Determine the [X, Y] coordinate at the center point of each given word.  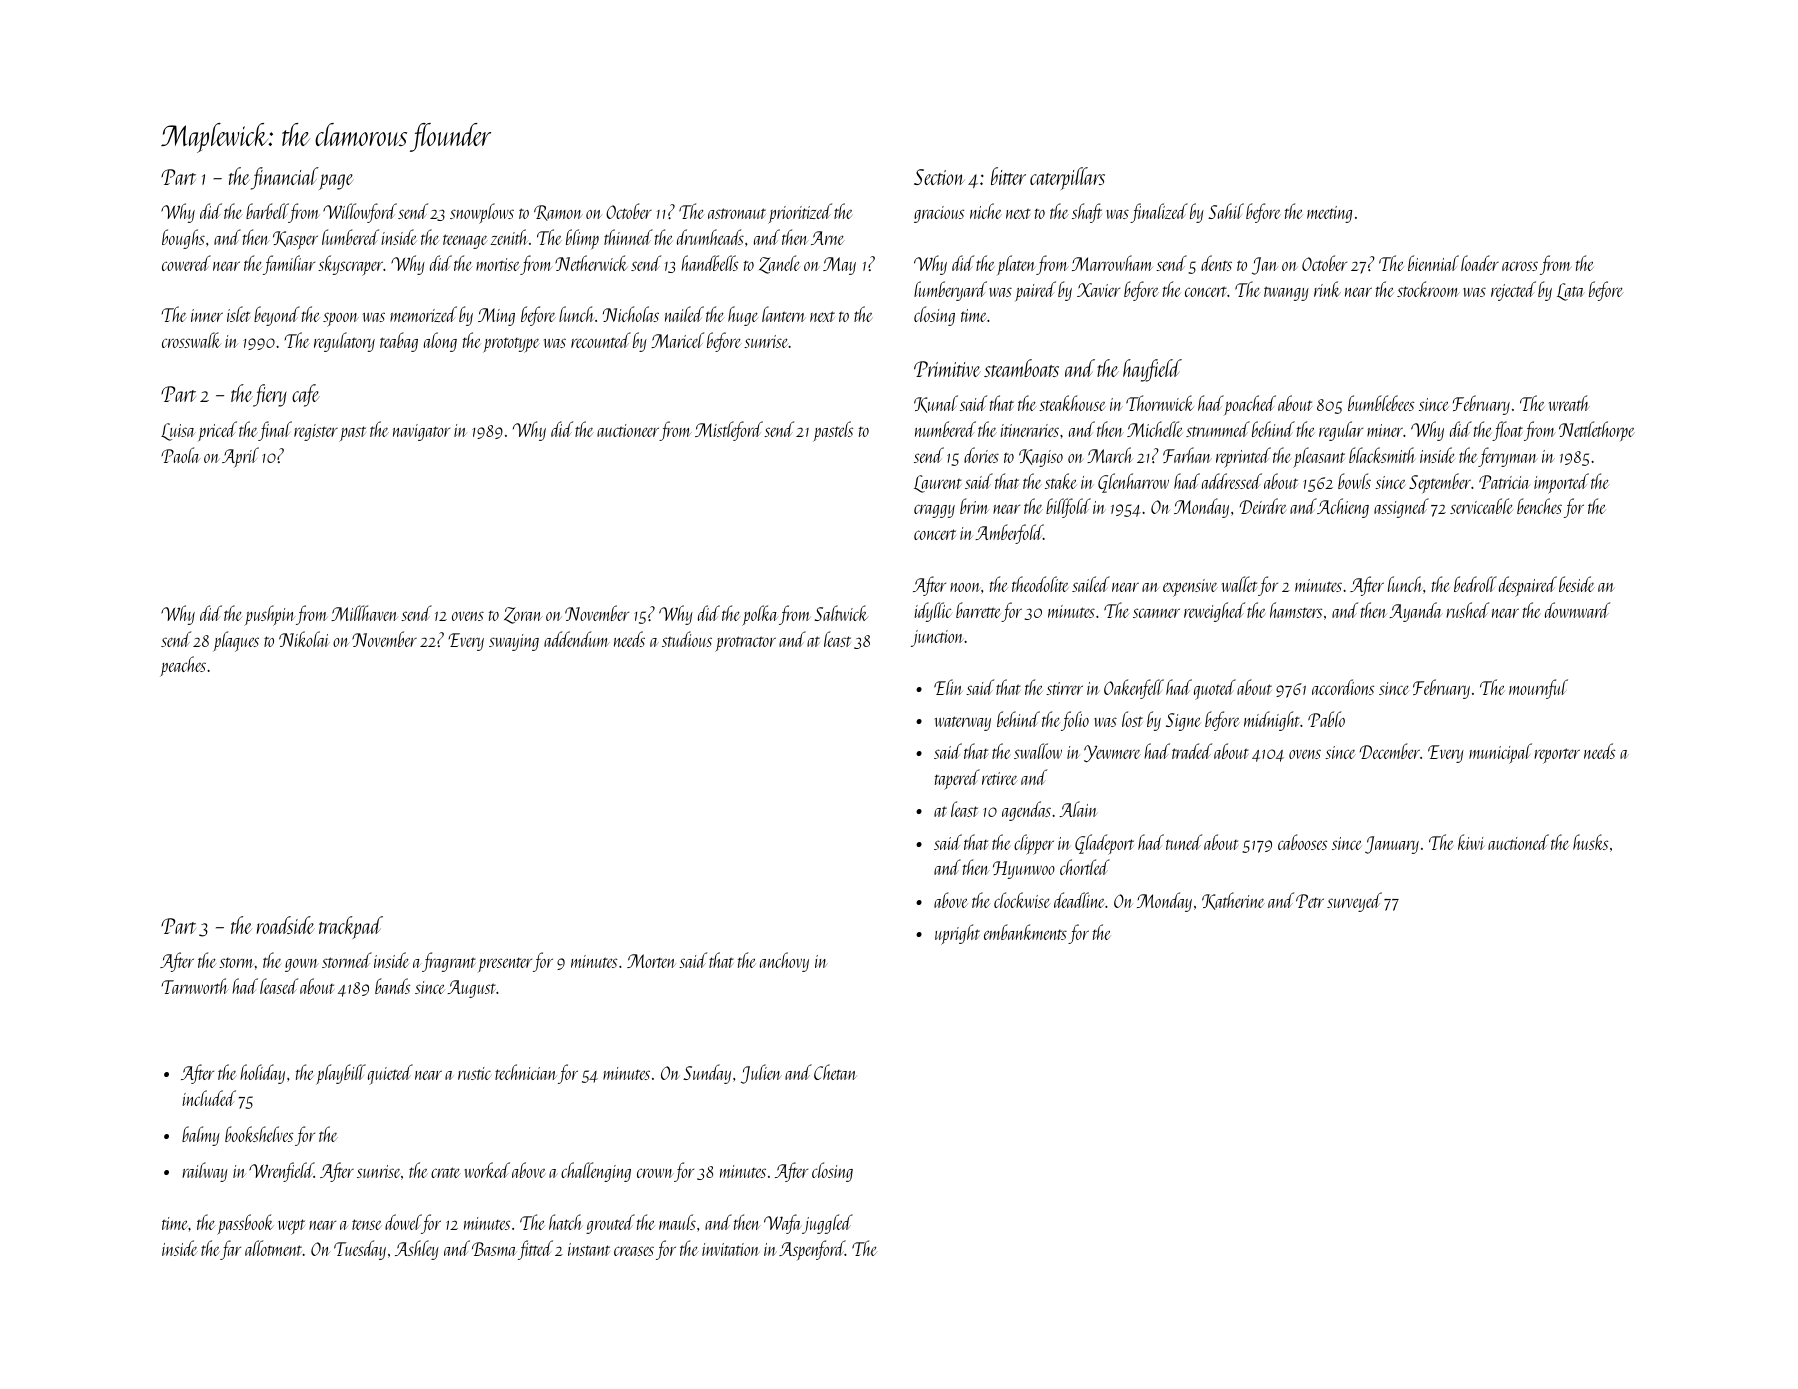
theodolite [1040, 584]
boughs [183, 239]
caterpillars [1067, 178]
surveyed [1354, 902]
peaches [183, 666]
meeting [1329, 214]
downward [1577, 610]
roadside [286, 925]
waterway [963, 723]
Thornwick [1160, 403]
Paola [180, 455]
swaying [514, 642]
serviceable [1481, 506]
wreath [1569, 403]
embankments [1025, 932]
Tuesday [360, 1250]
